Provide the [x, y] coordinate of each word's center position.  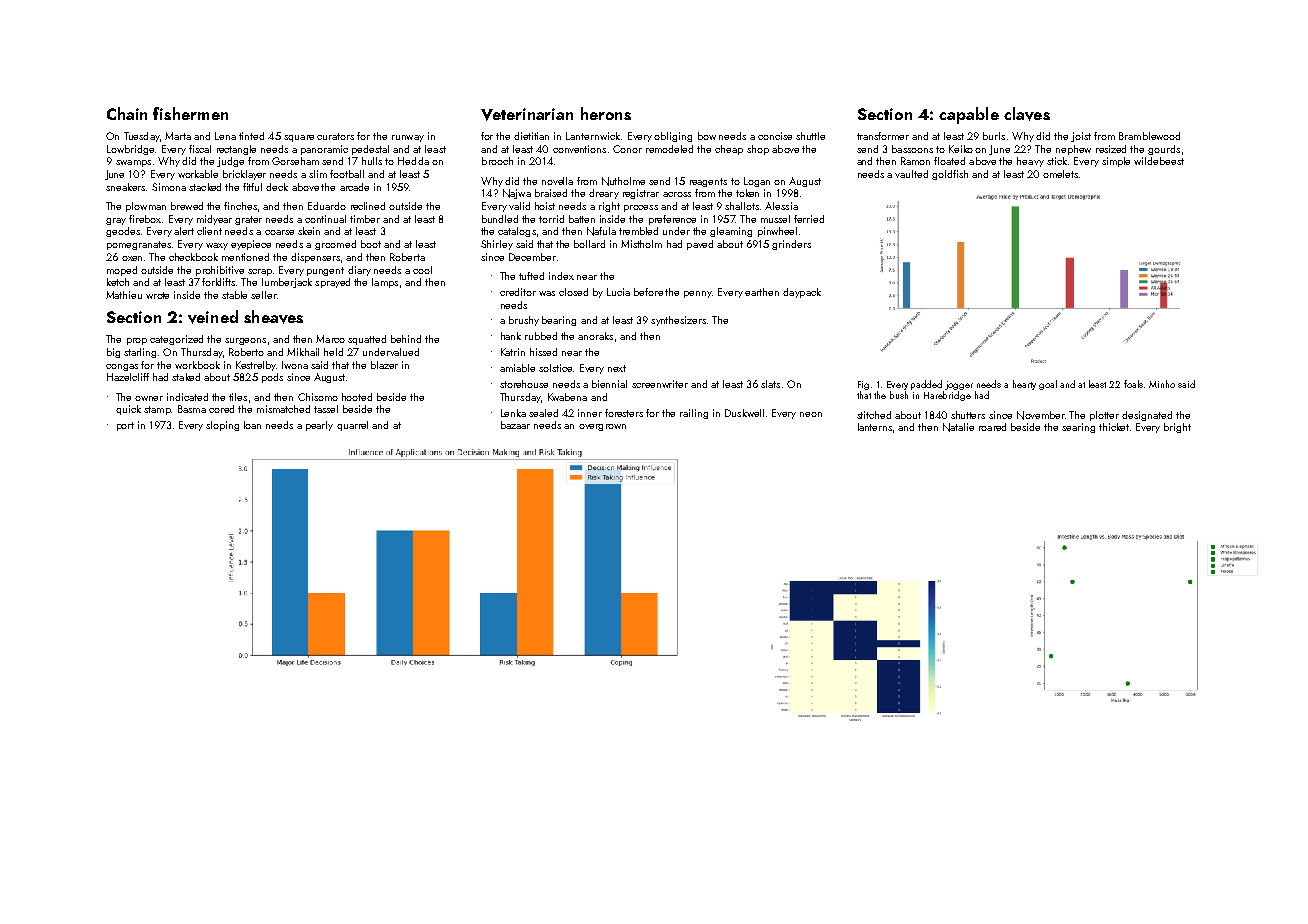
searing [1078, 428]
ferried [809, 219]
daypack [802, 293]
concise [775, 136]
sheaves [273, 317]
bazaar [515, 425]
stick [1057, 161]
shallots [742, 206]
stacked [205, 187]
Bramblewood [1149, 136]
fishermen [190, 113]
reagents [708, 182]
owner [149, 398]
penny [698, 294]
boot [371, 244]
